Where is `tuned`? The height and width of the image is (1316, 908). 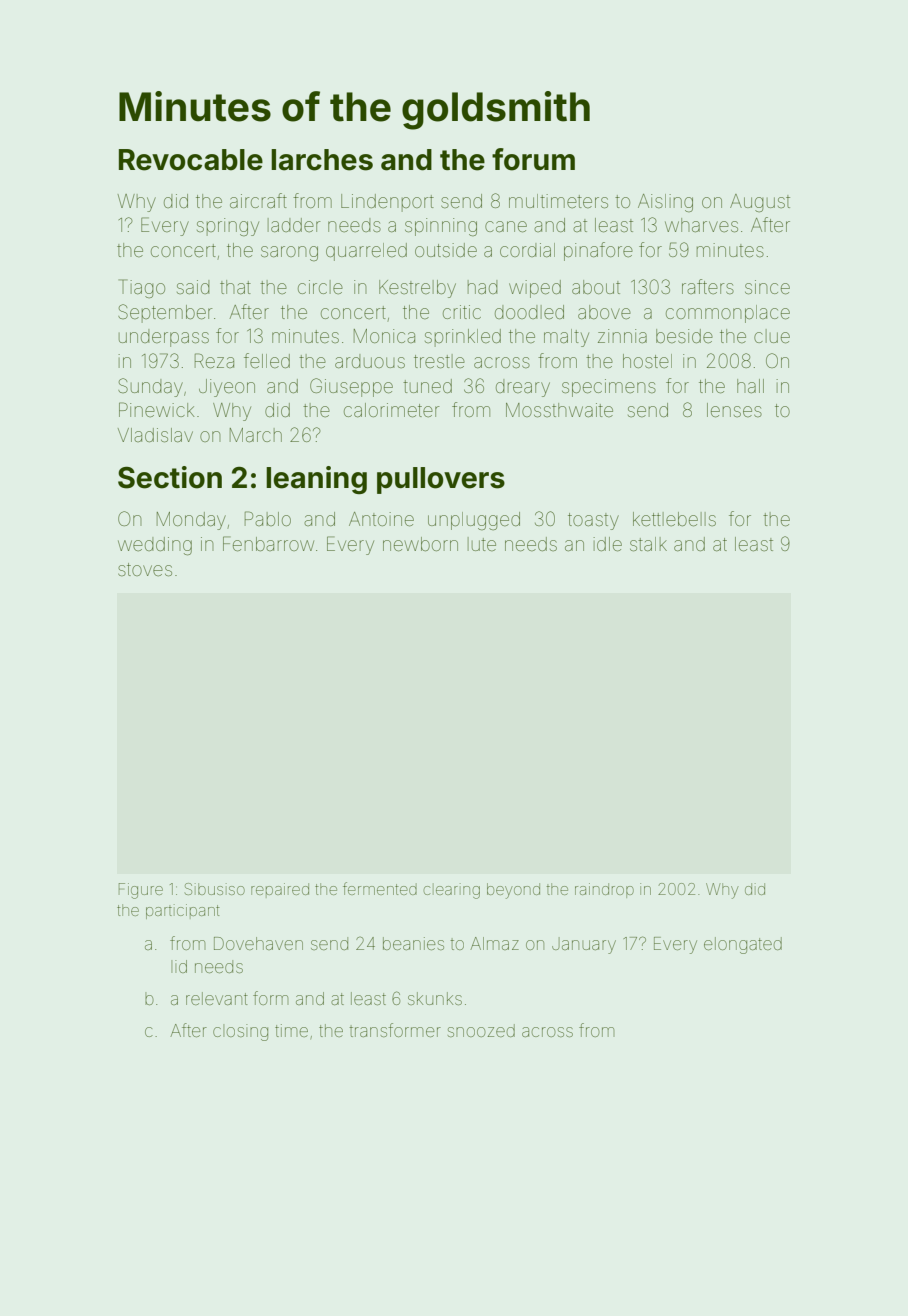 tuned is located at coordinates (427, 386).
